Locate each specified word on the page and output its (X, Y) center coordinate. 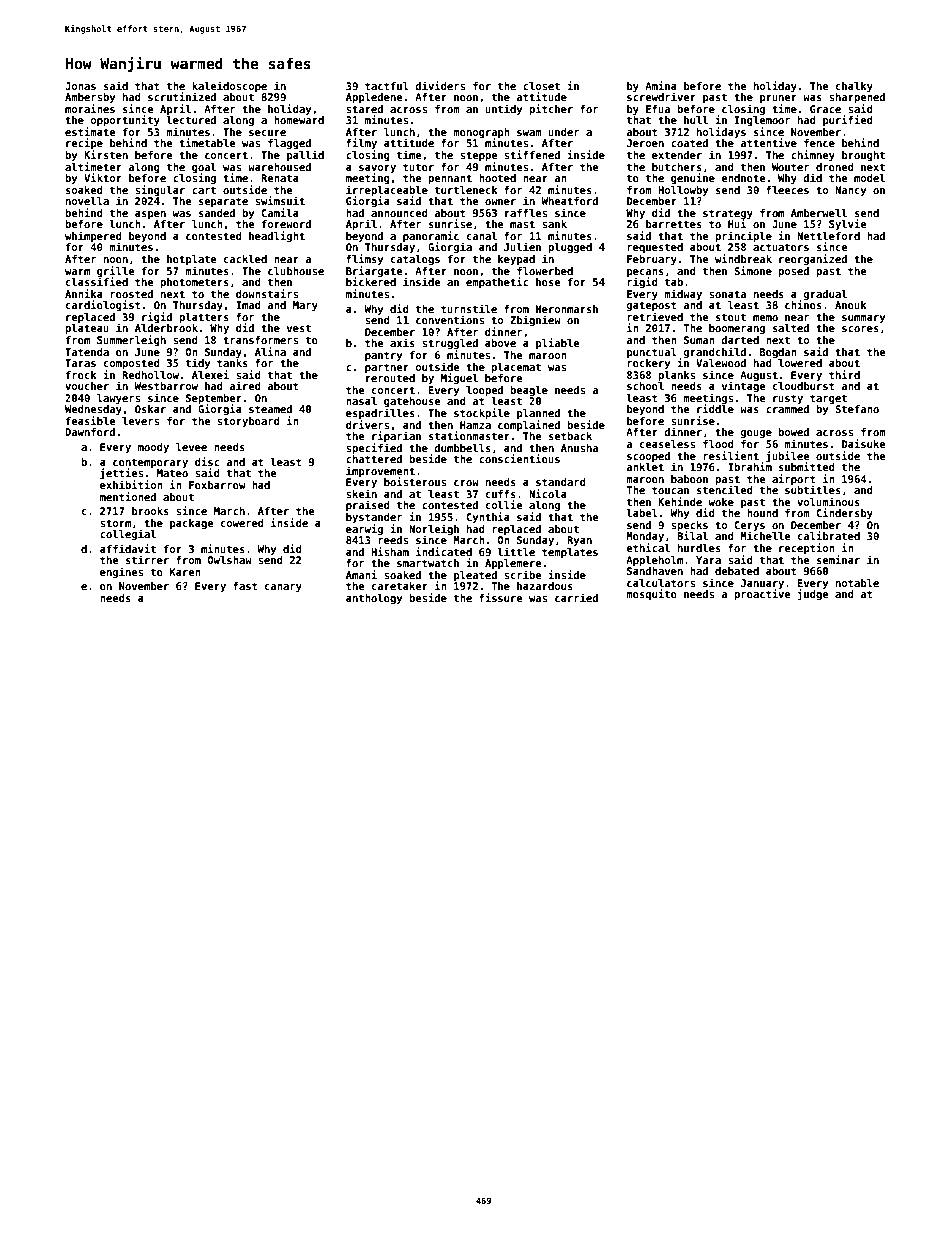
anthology (374, 599)
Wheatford (569, 201)
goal (204, 168)
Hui (737, 223)
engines (121, 572)
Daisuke (864, 443)
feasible (91, 420)
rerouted (390, 378)
